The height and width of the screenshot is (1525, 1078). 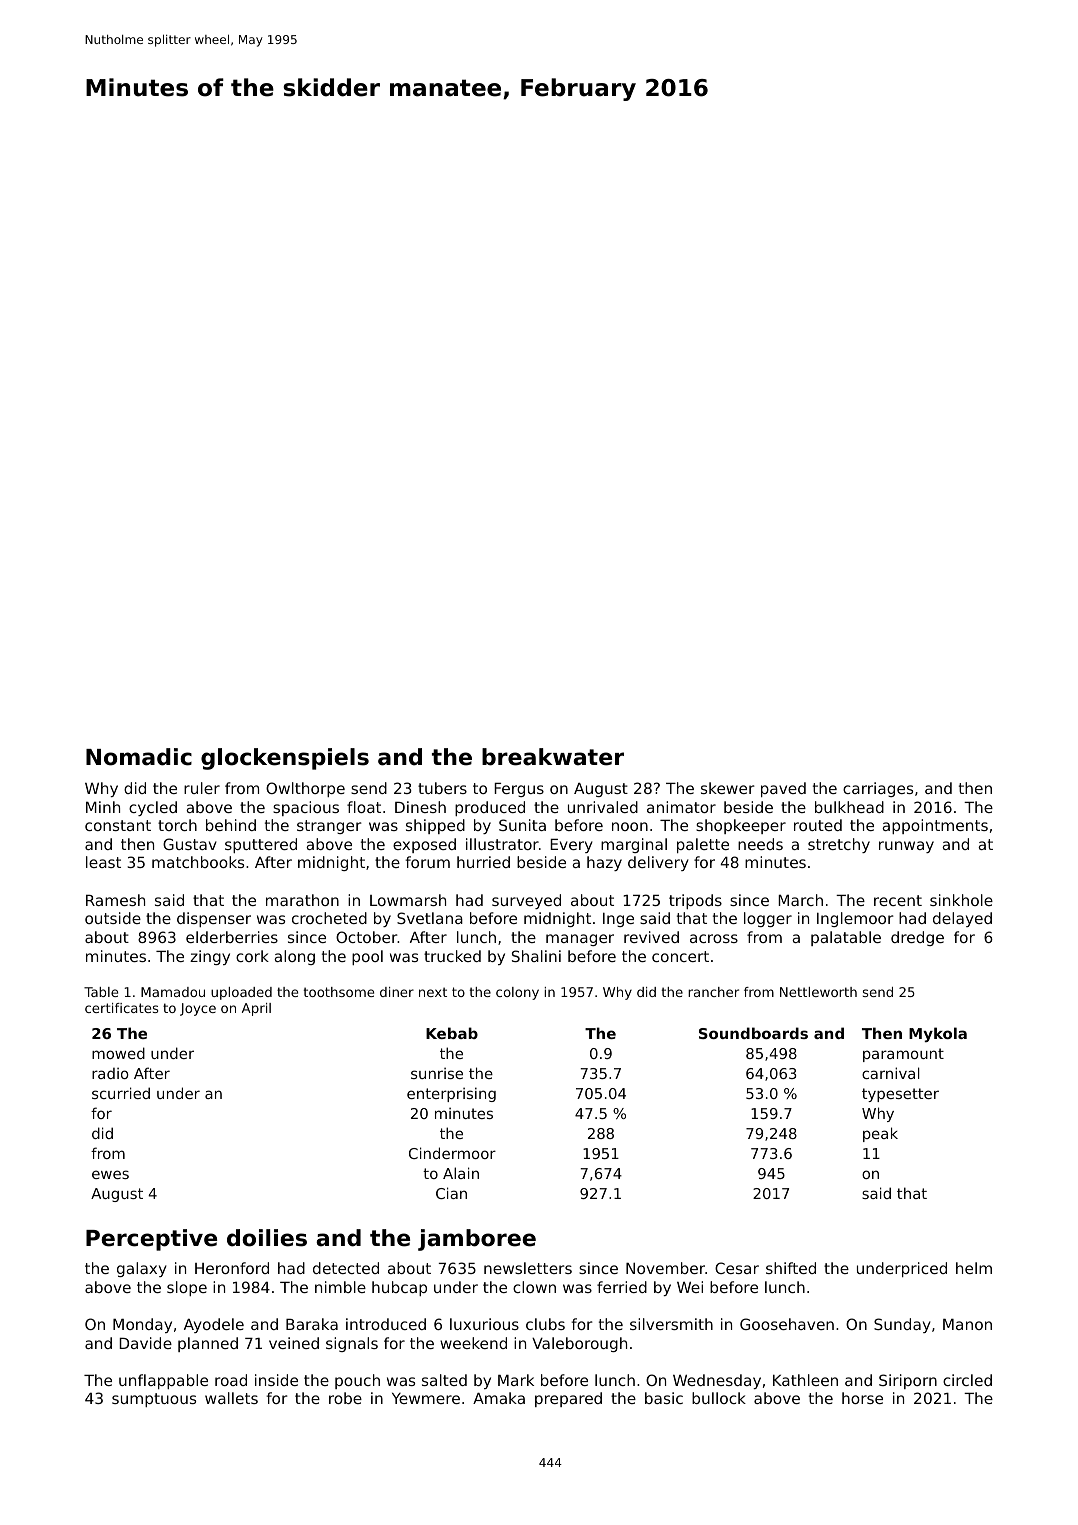 I want to click on peak, so click(x=880, y=1134).
